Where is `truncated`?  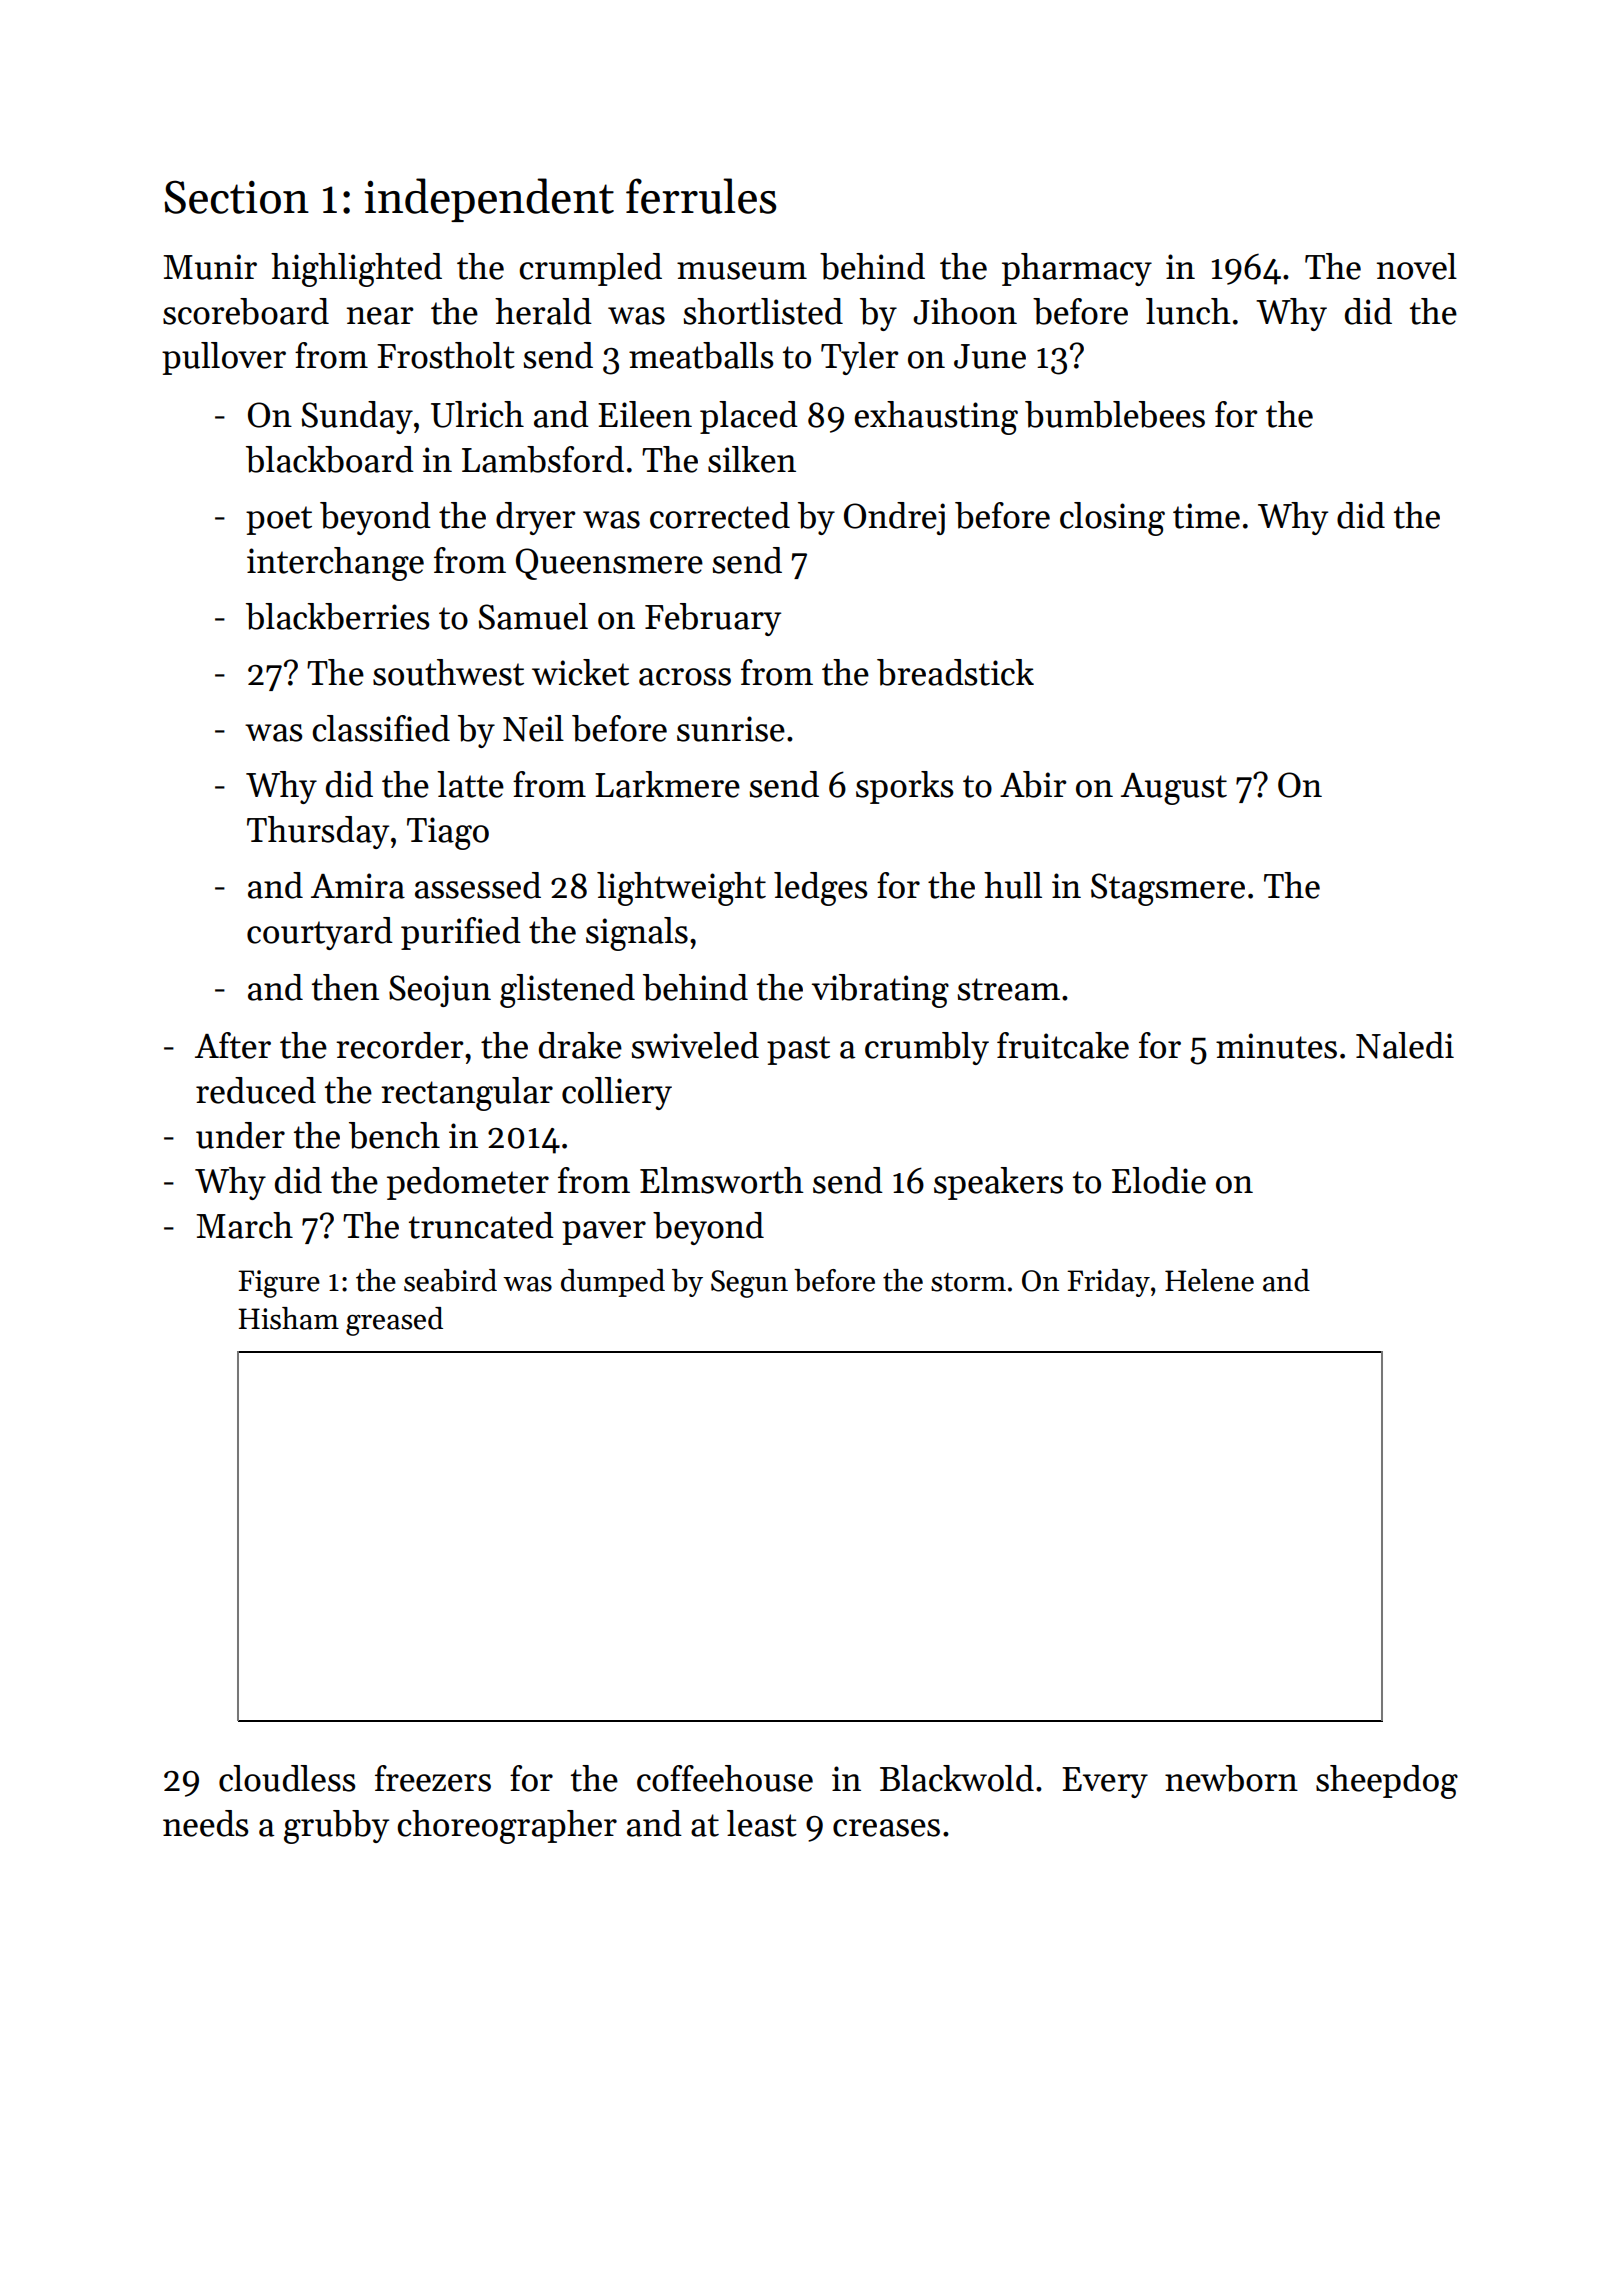 truncated is located at coordinates (481, 1225).
